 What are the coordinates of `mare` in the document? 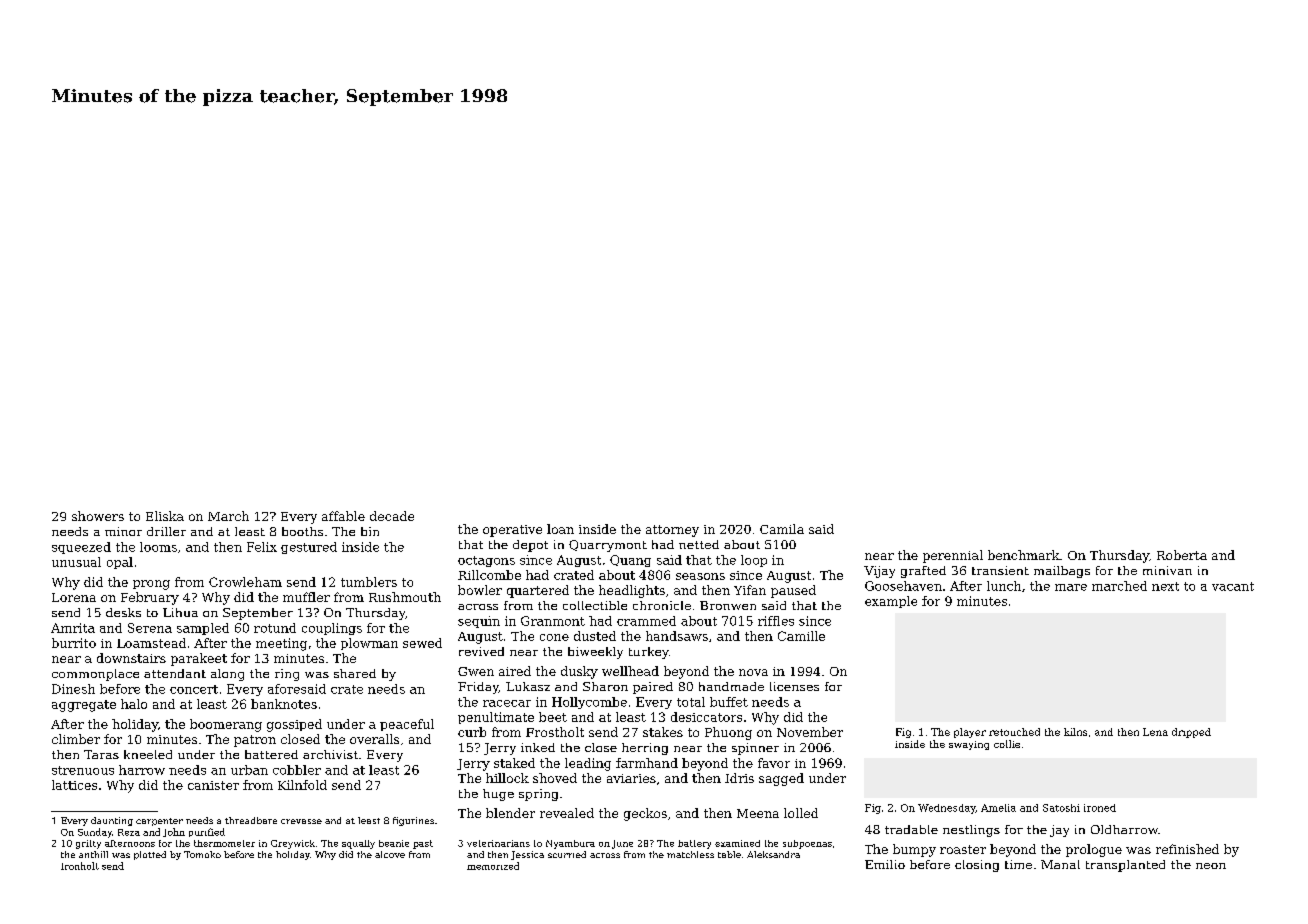 It's located at (1071, 587).
